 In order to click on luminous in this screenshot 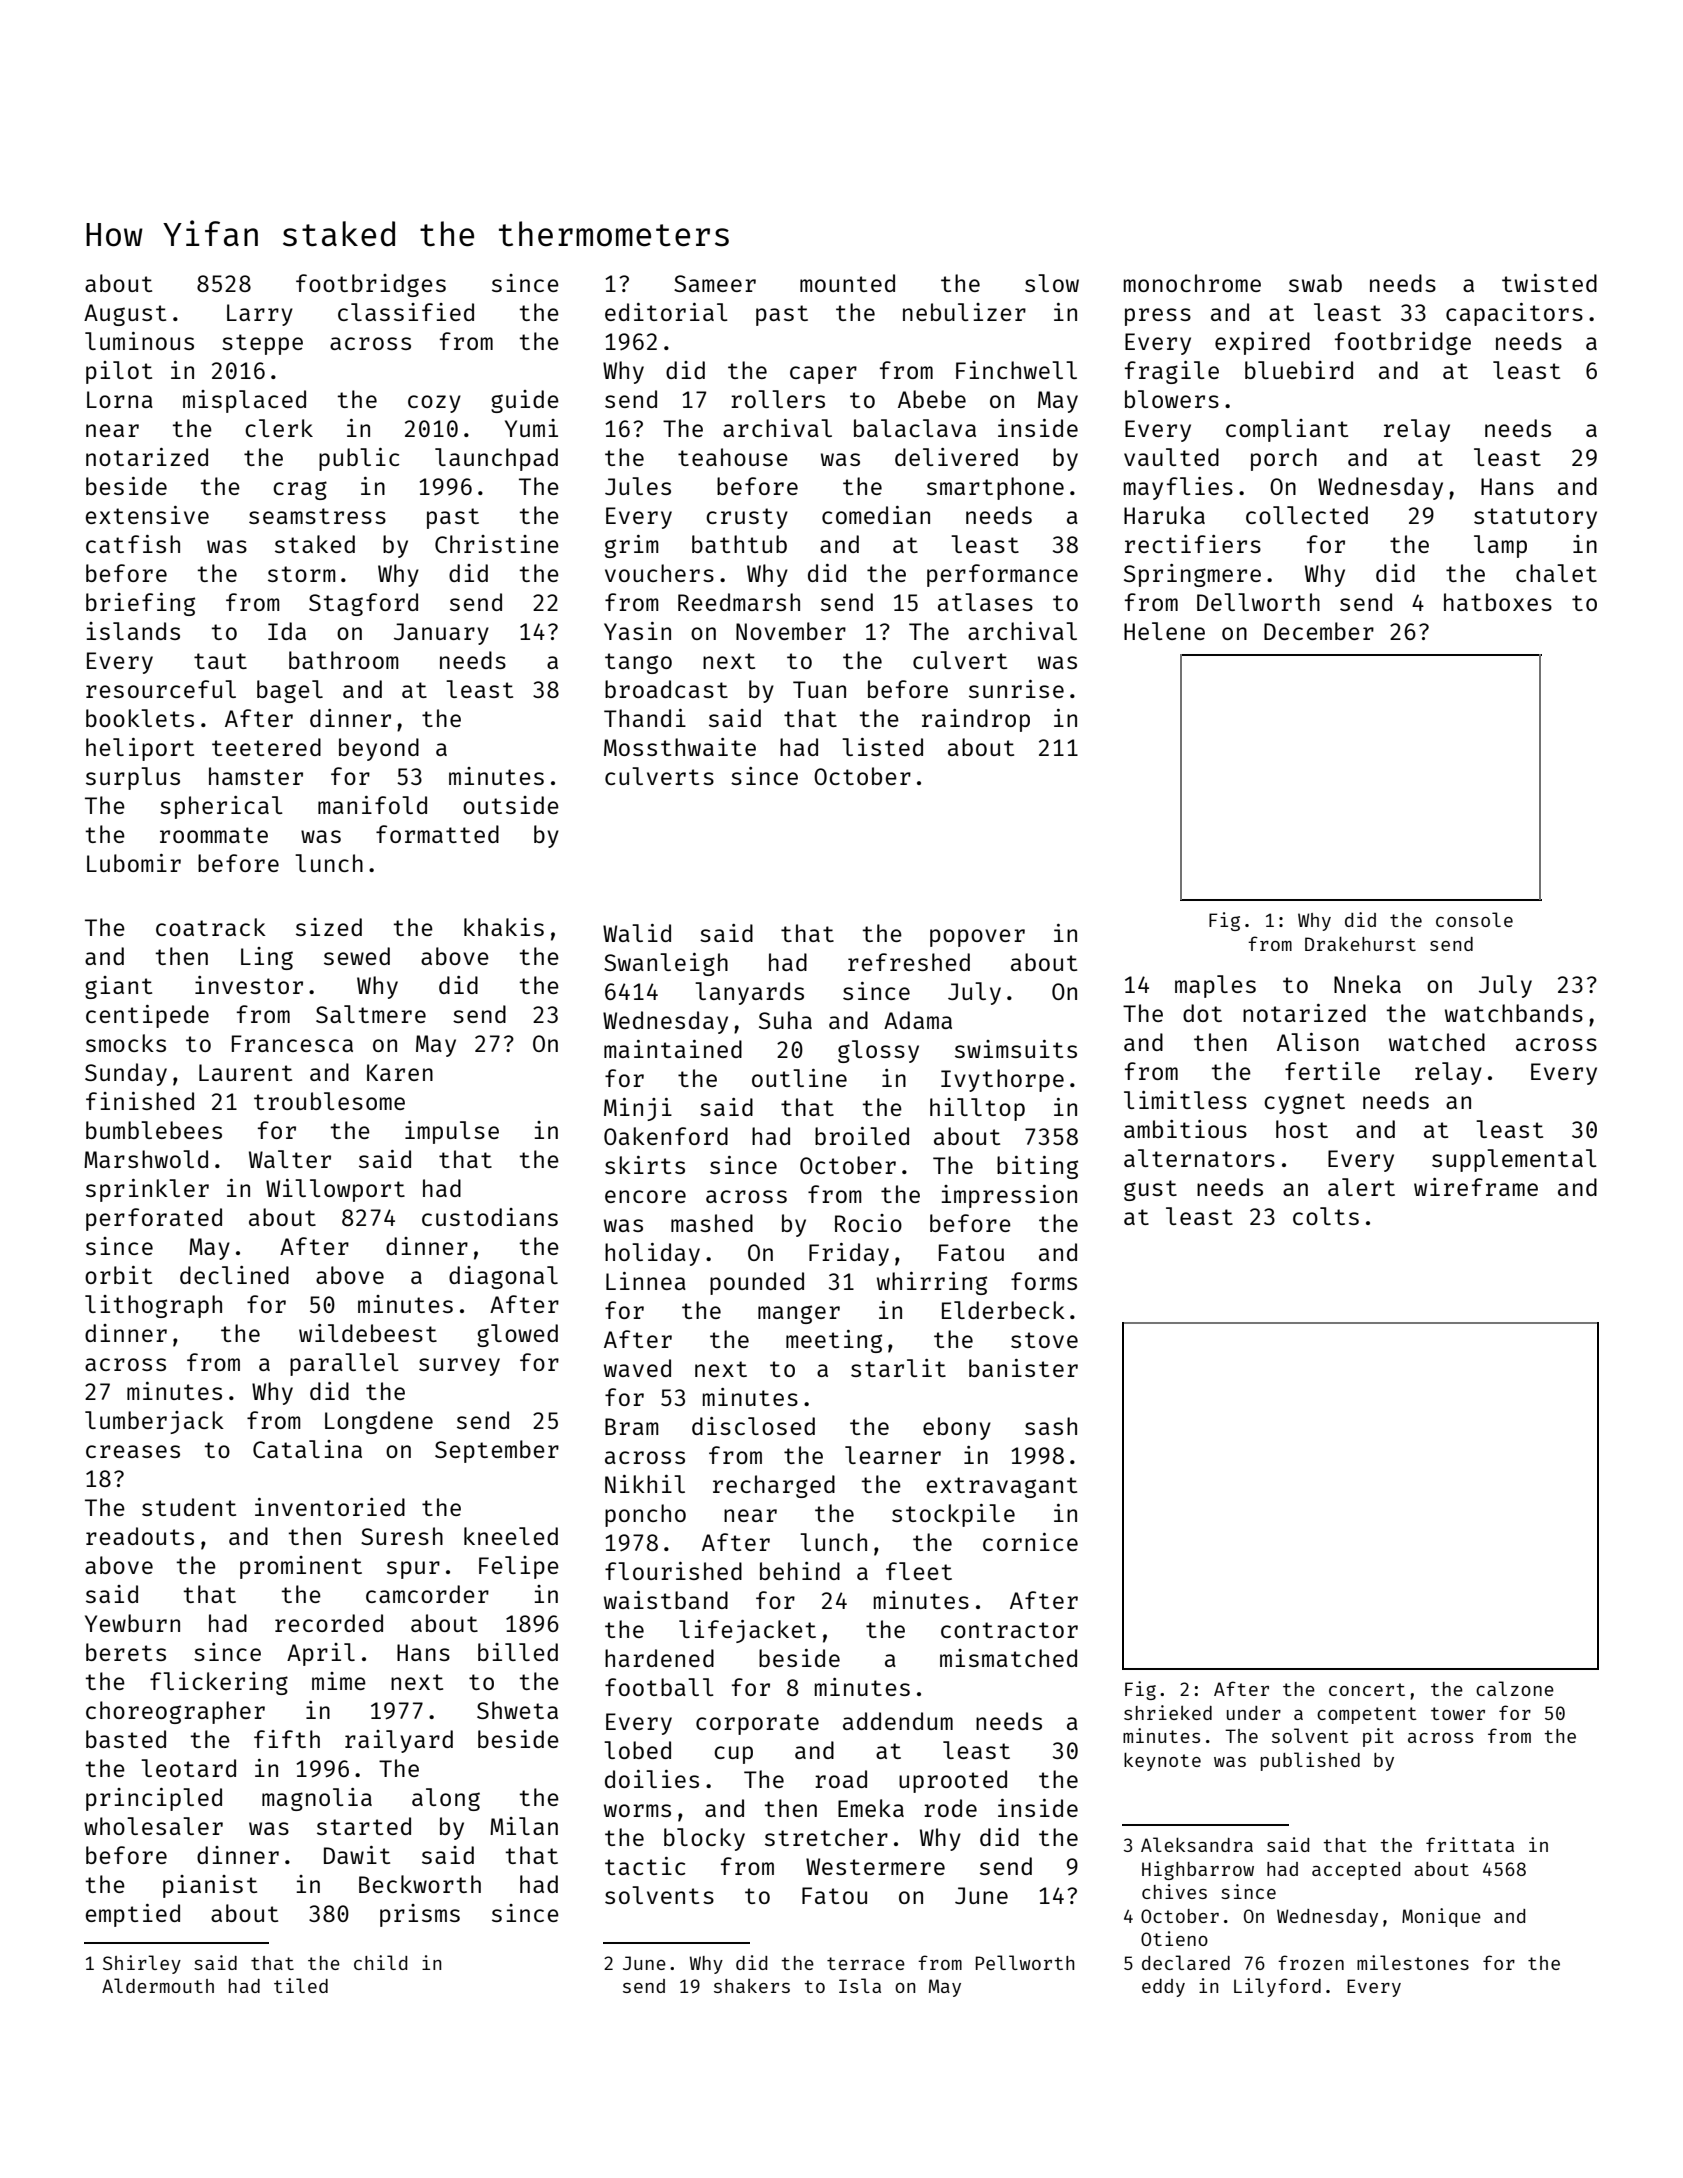, I will do `click(139, 341)`.
